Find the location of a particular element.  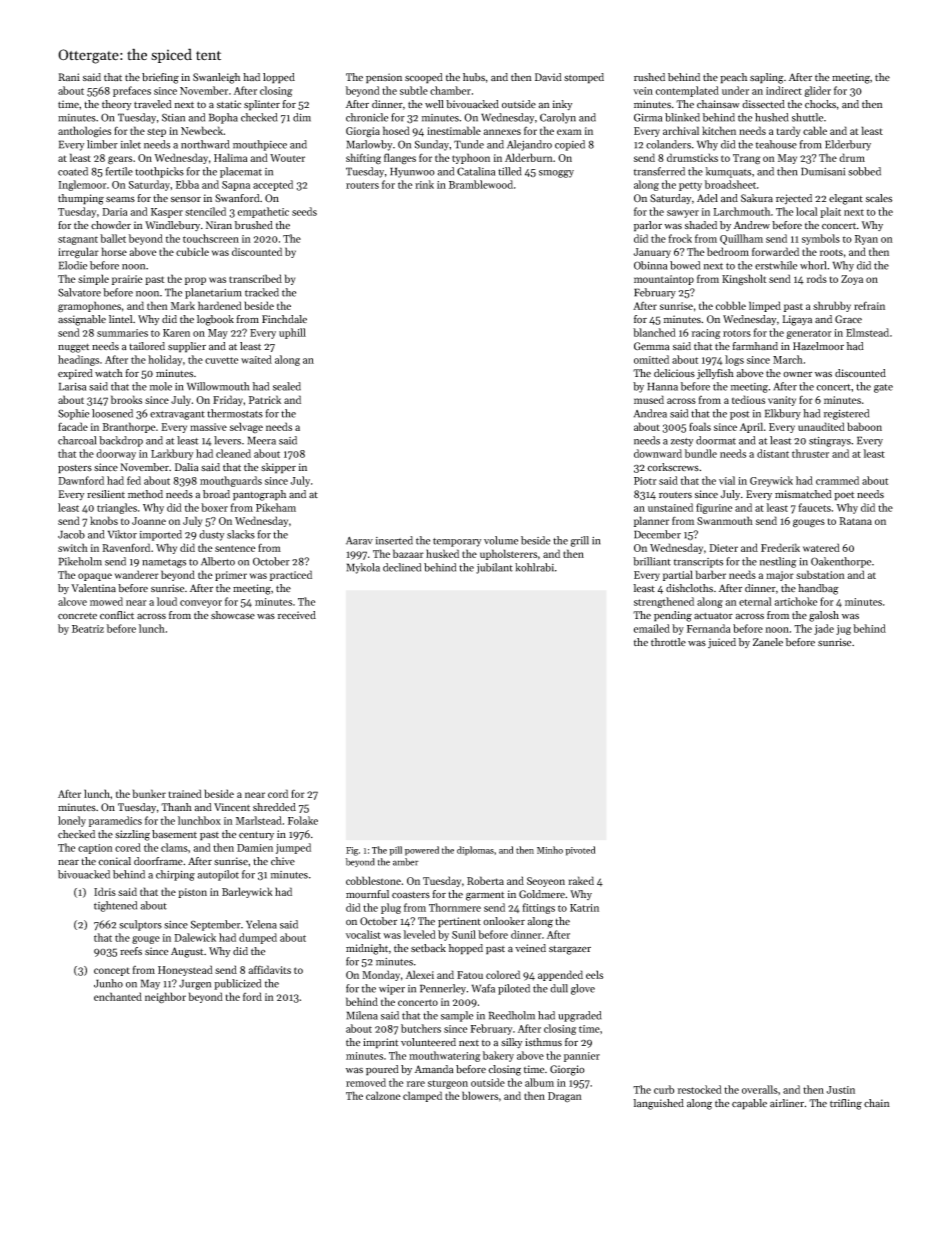

Dragan is located at coordinates (565, 1097).
